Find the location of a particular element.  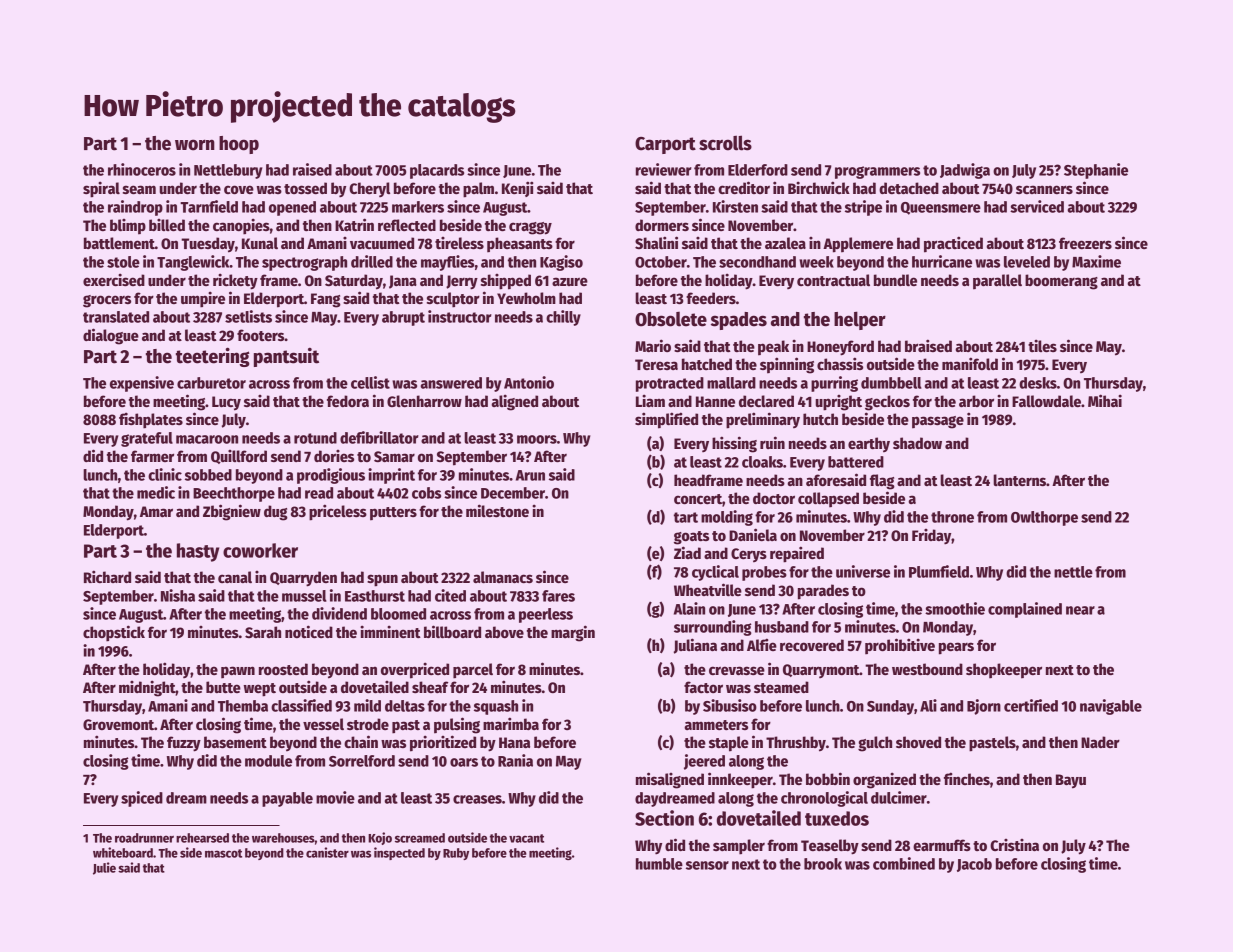

shadow is located at coordinates (917, 443).
